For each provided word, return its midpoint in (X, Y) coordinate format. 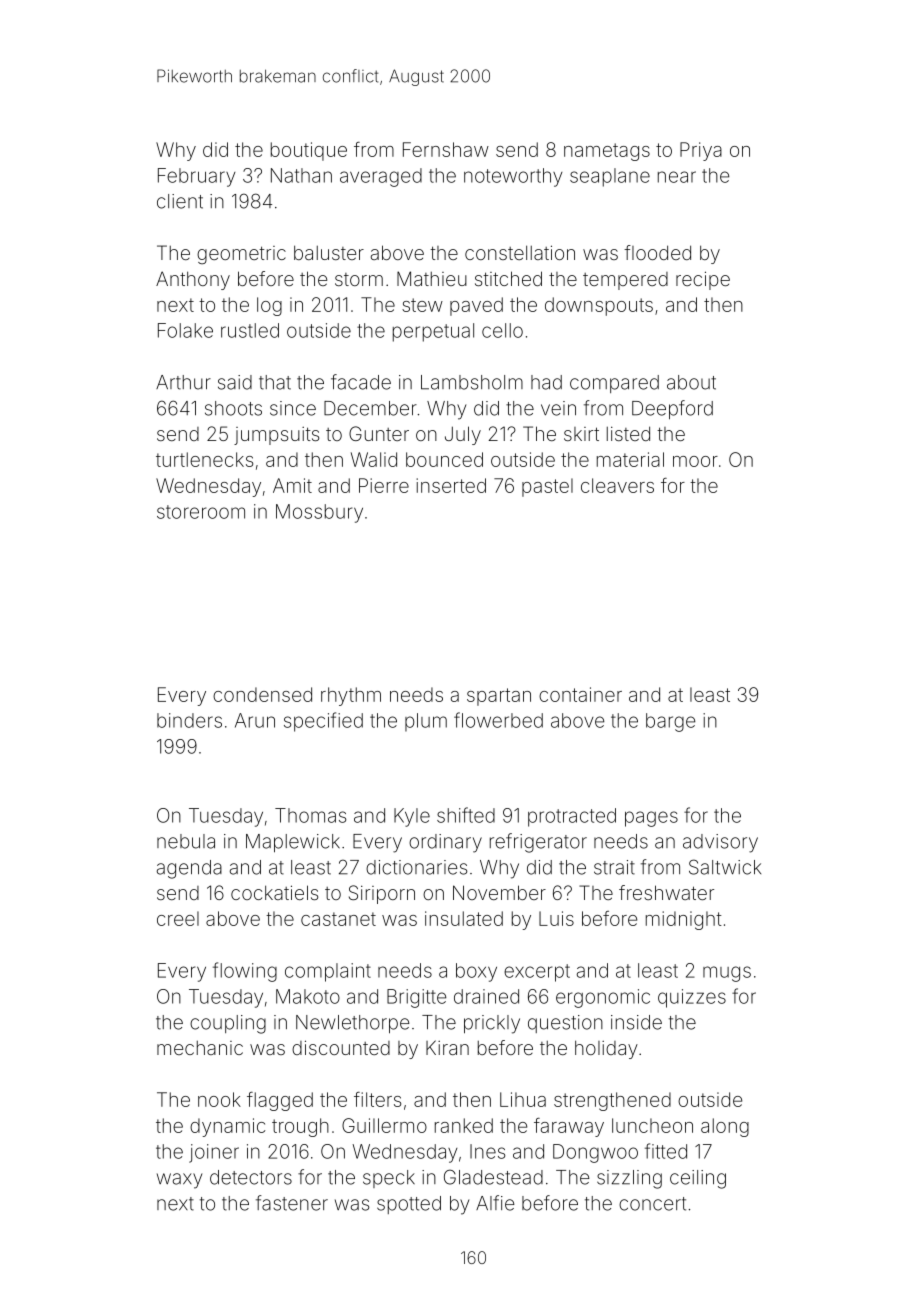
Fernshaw (446, 149)
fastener (292, 1203)
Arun (255, 720)
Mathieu (432, 278)
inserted (451, 485)
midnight (684, 920)
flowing (245, 972)
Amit (292, 485)
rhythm (351, 696)
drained (486, 996)
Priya (701, 151)
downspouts (599, 306)
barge (670, 722)
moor (695, 461)
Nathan (301, 175)
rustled (250, 330)
